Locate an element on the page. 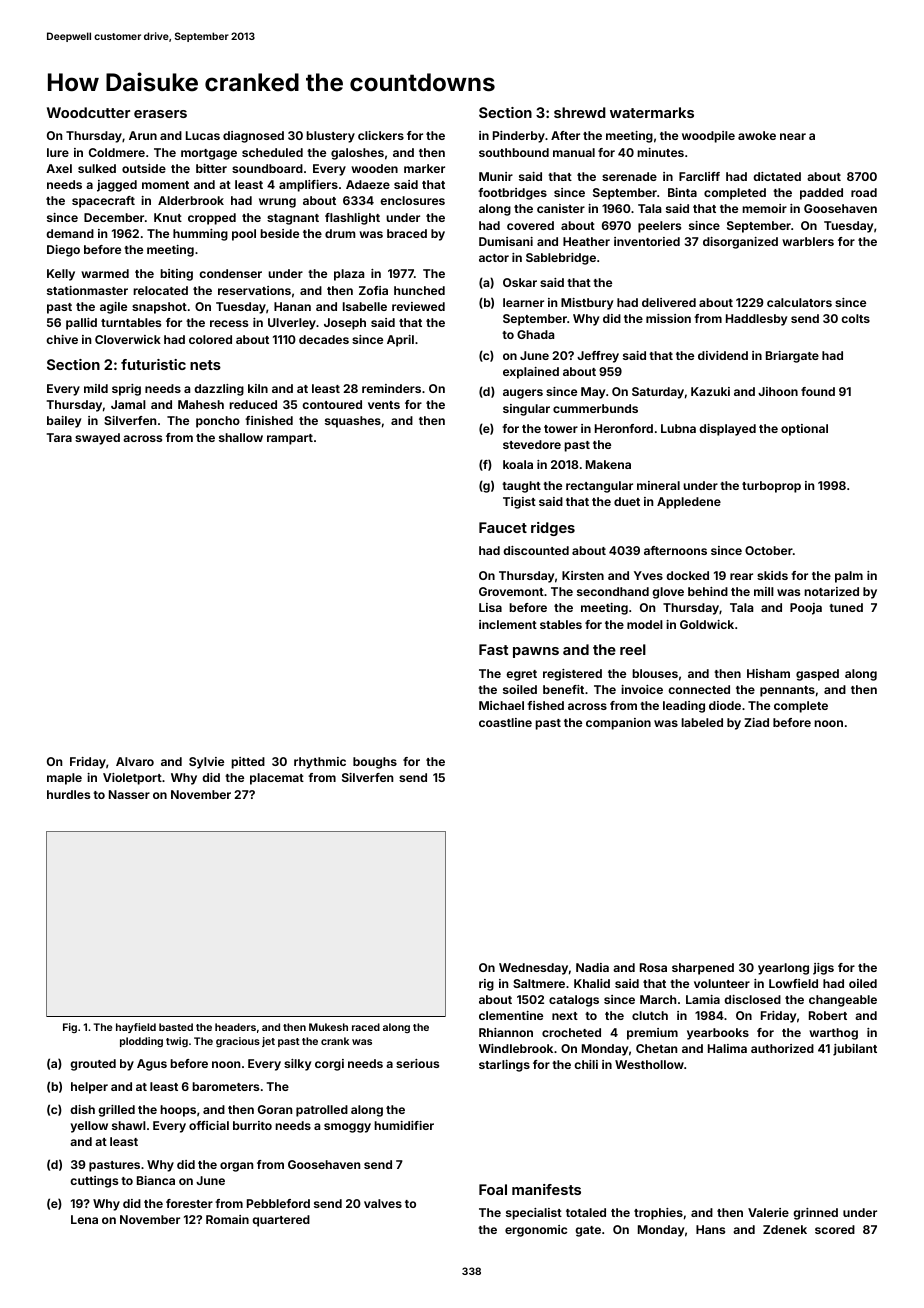 The width and height of the document is (924, 1308). tuned is located at coordinates (846, 607).
